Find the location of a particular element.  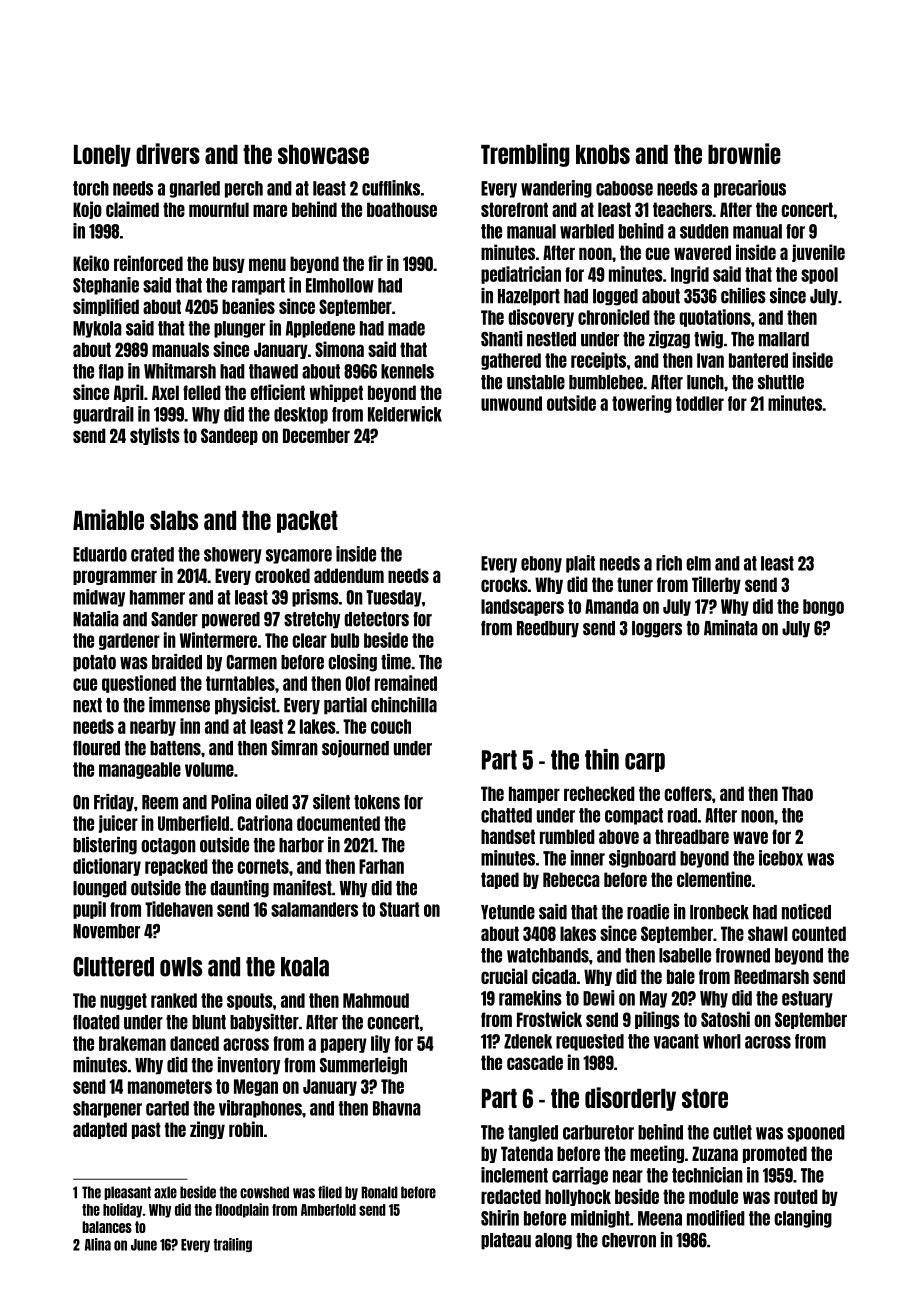

Thao is located at coordinates (797, 793).
